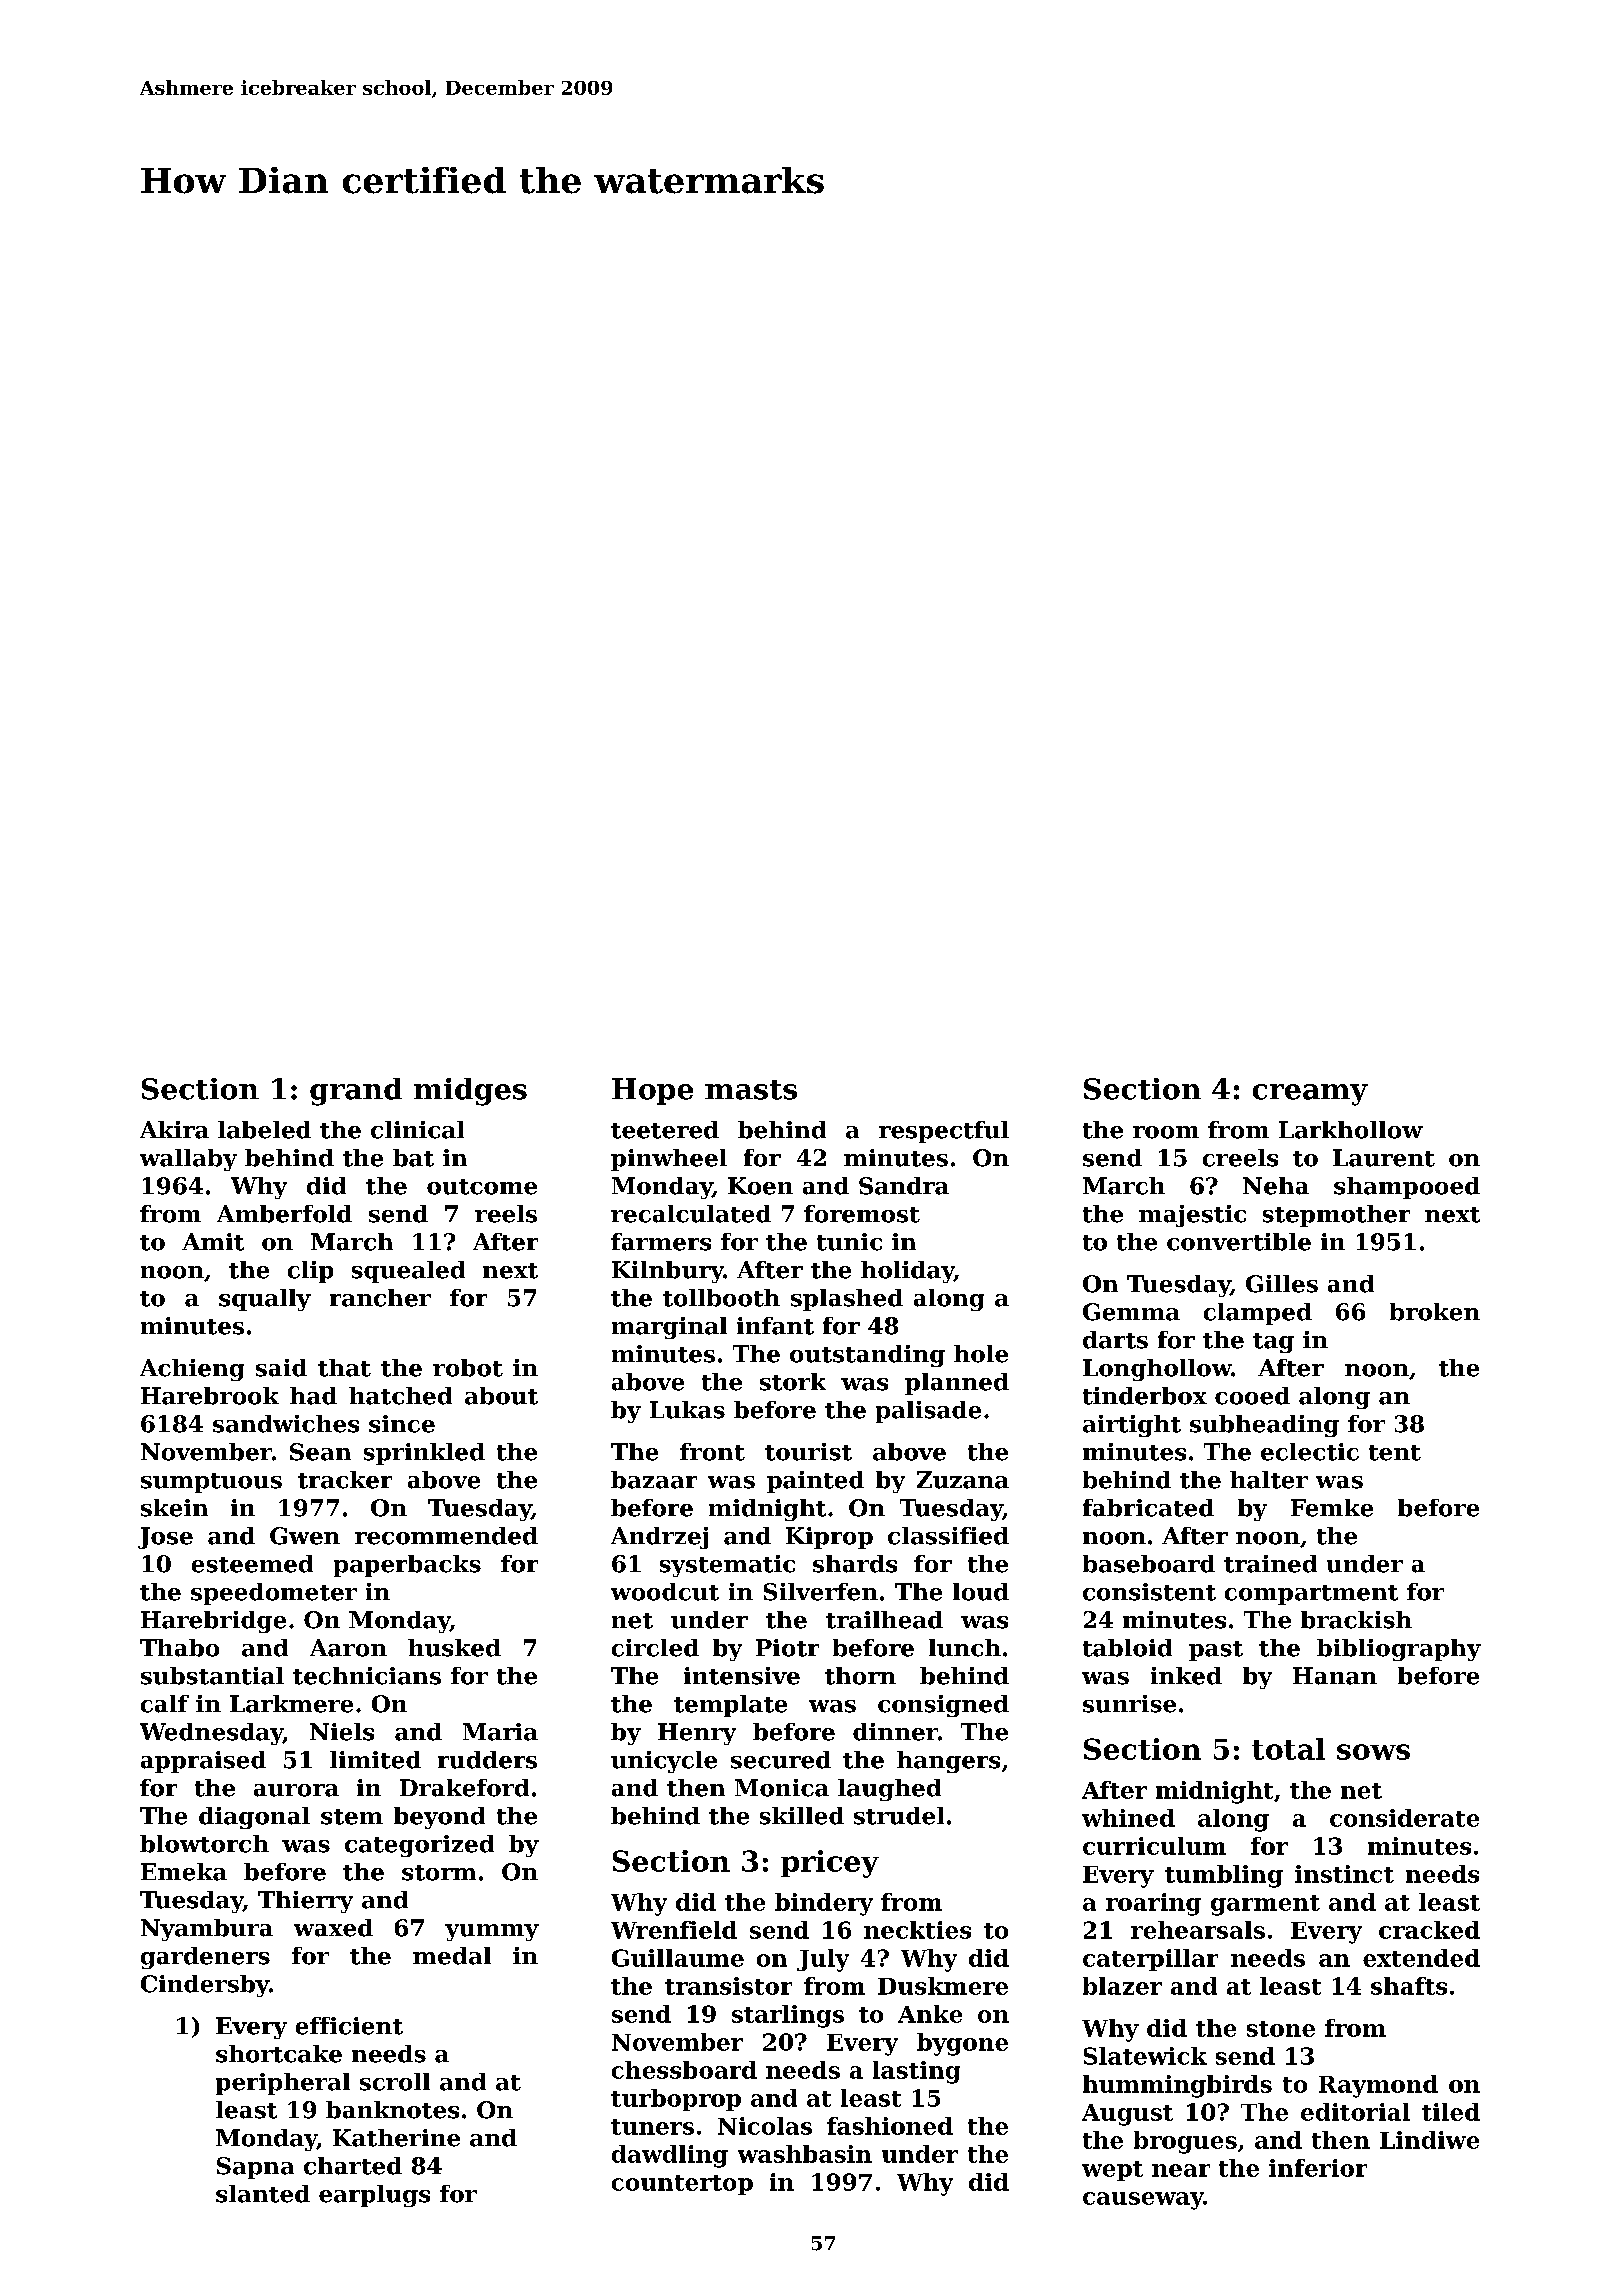 This screenshot has height=2292, width=1620. Describe the element at coordinates (751, 1090) in the screenshot. I see `masts` at that location.
